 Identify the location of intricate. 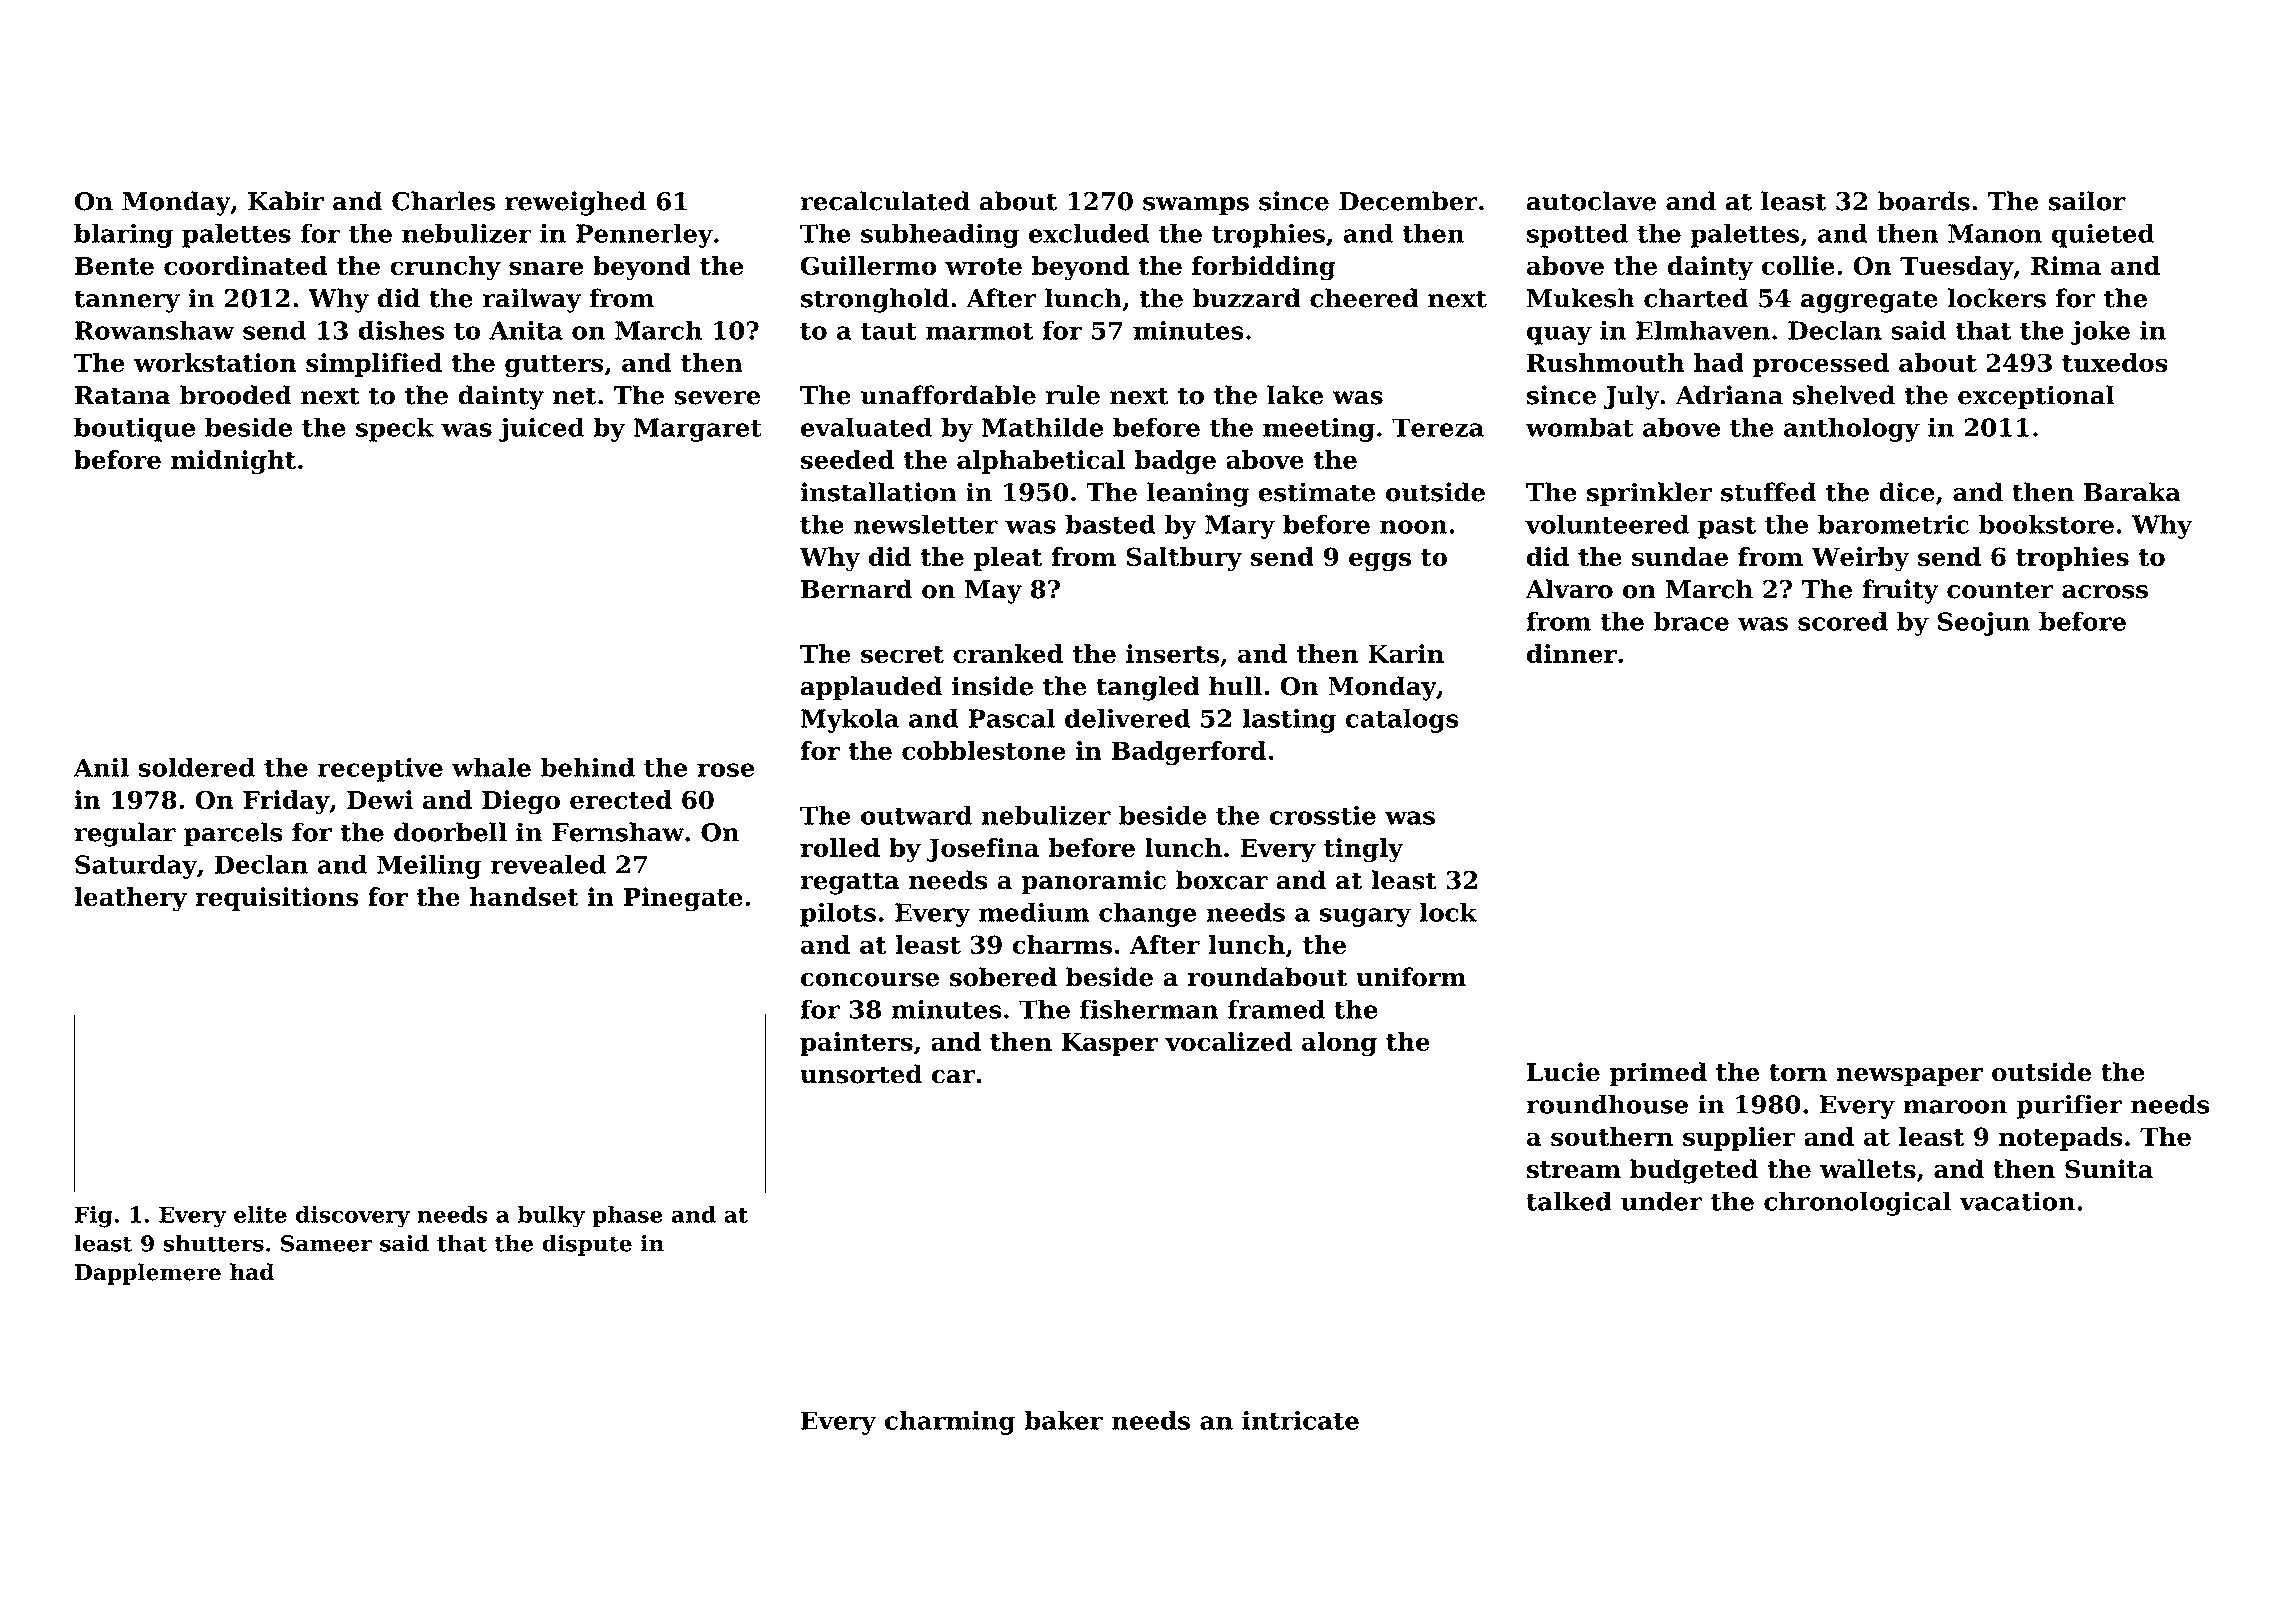
(1300, 1420).
